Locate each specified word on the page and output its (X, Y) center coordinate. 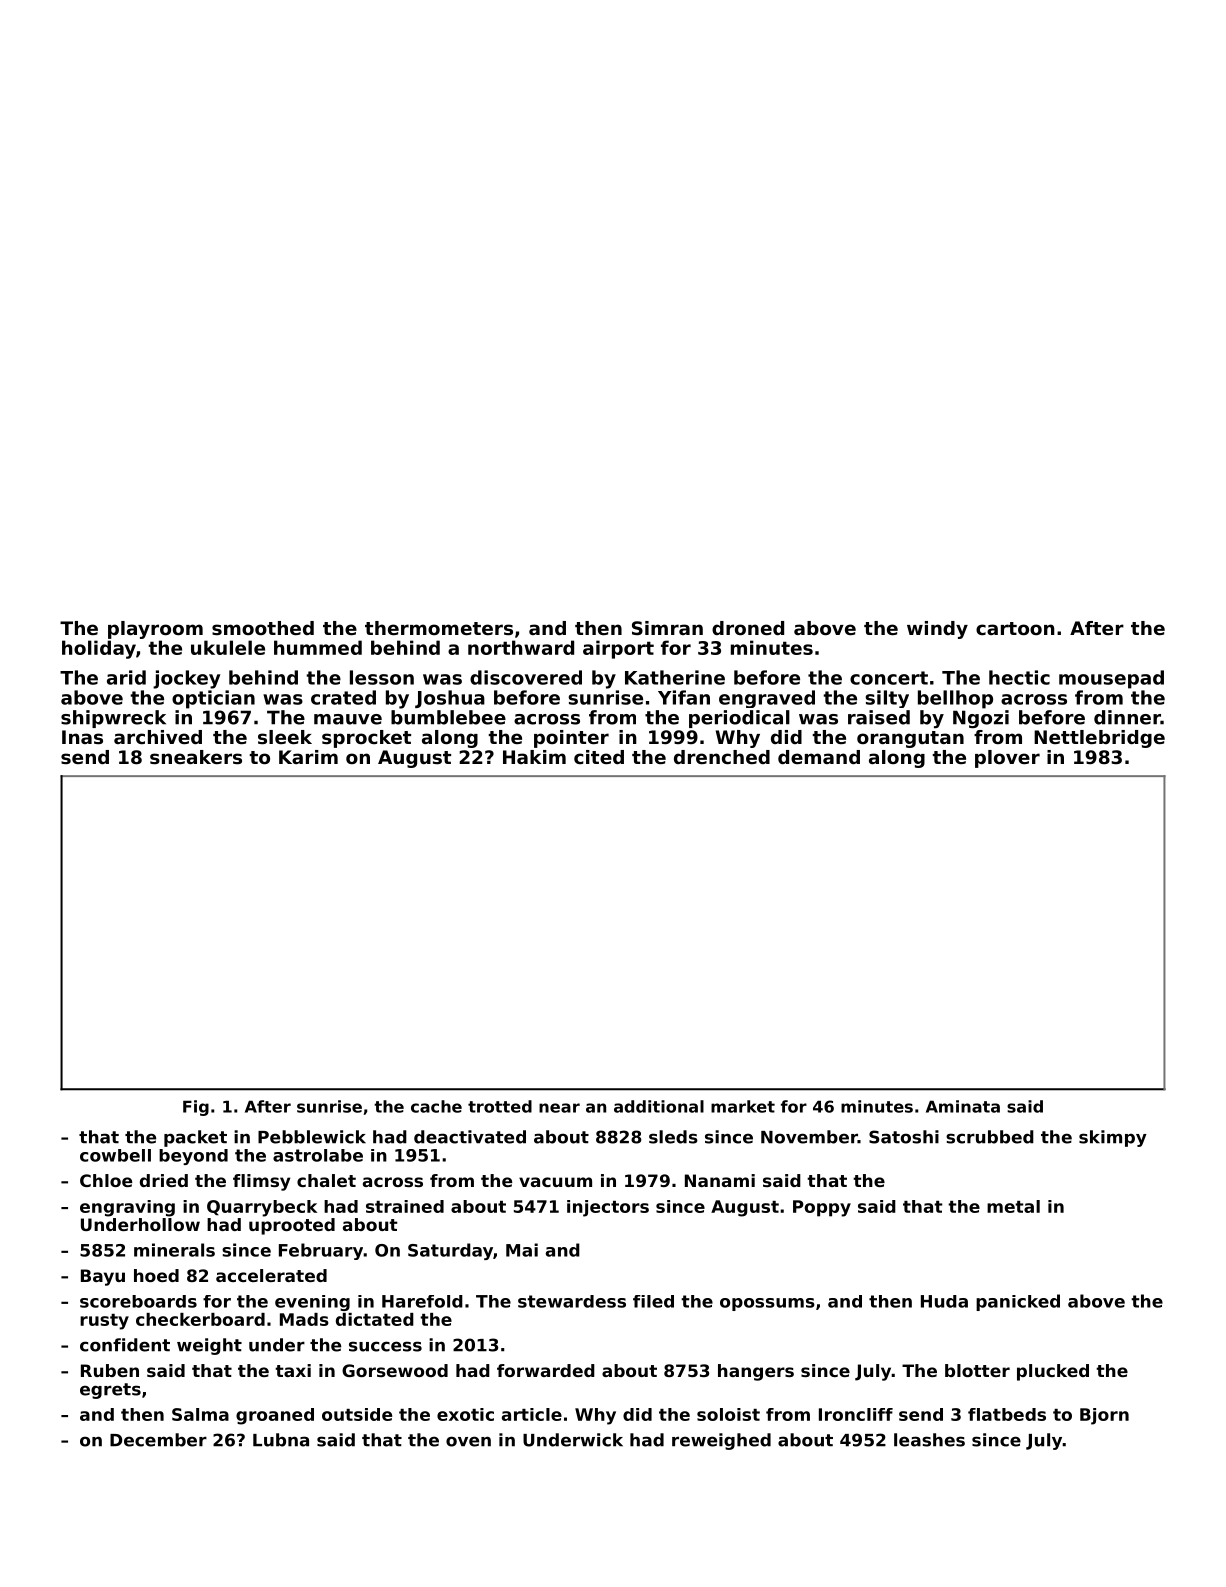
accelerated (271, 1275)
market (743, 1106)
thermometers (439, 628)
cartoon (1015, 628)
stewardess (572, 1301)
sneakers (196, 757)
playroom (155, 630)
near (559, 1108)
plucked (1053, 1372)
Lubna (281, 1440)
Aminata (963, 1106)
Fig (196, 1108)
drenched (722, 757)
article (532, 1414)
